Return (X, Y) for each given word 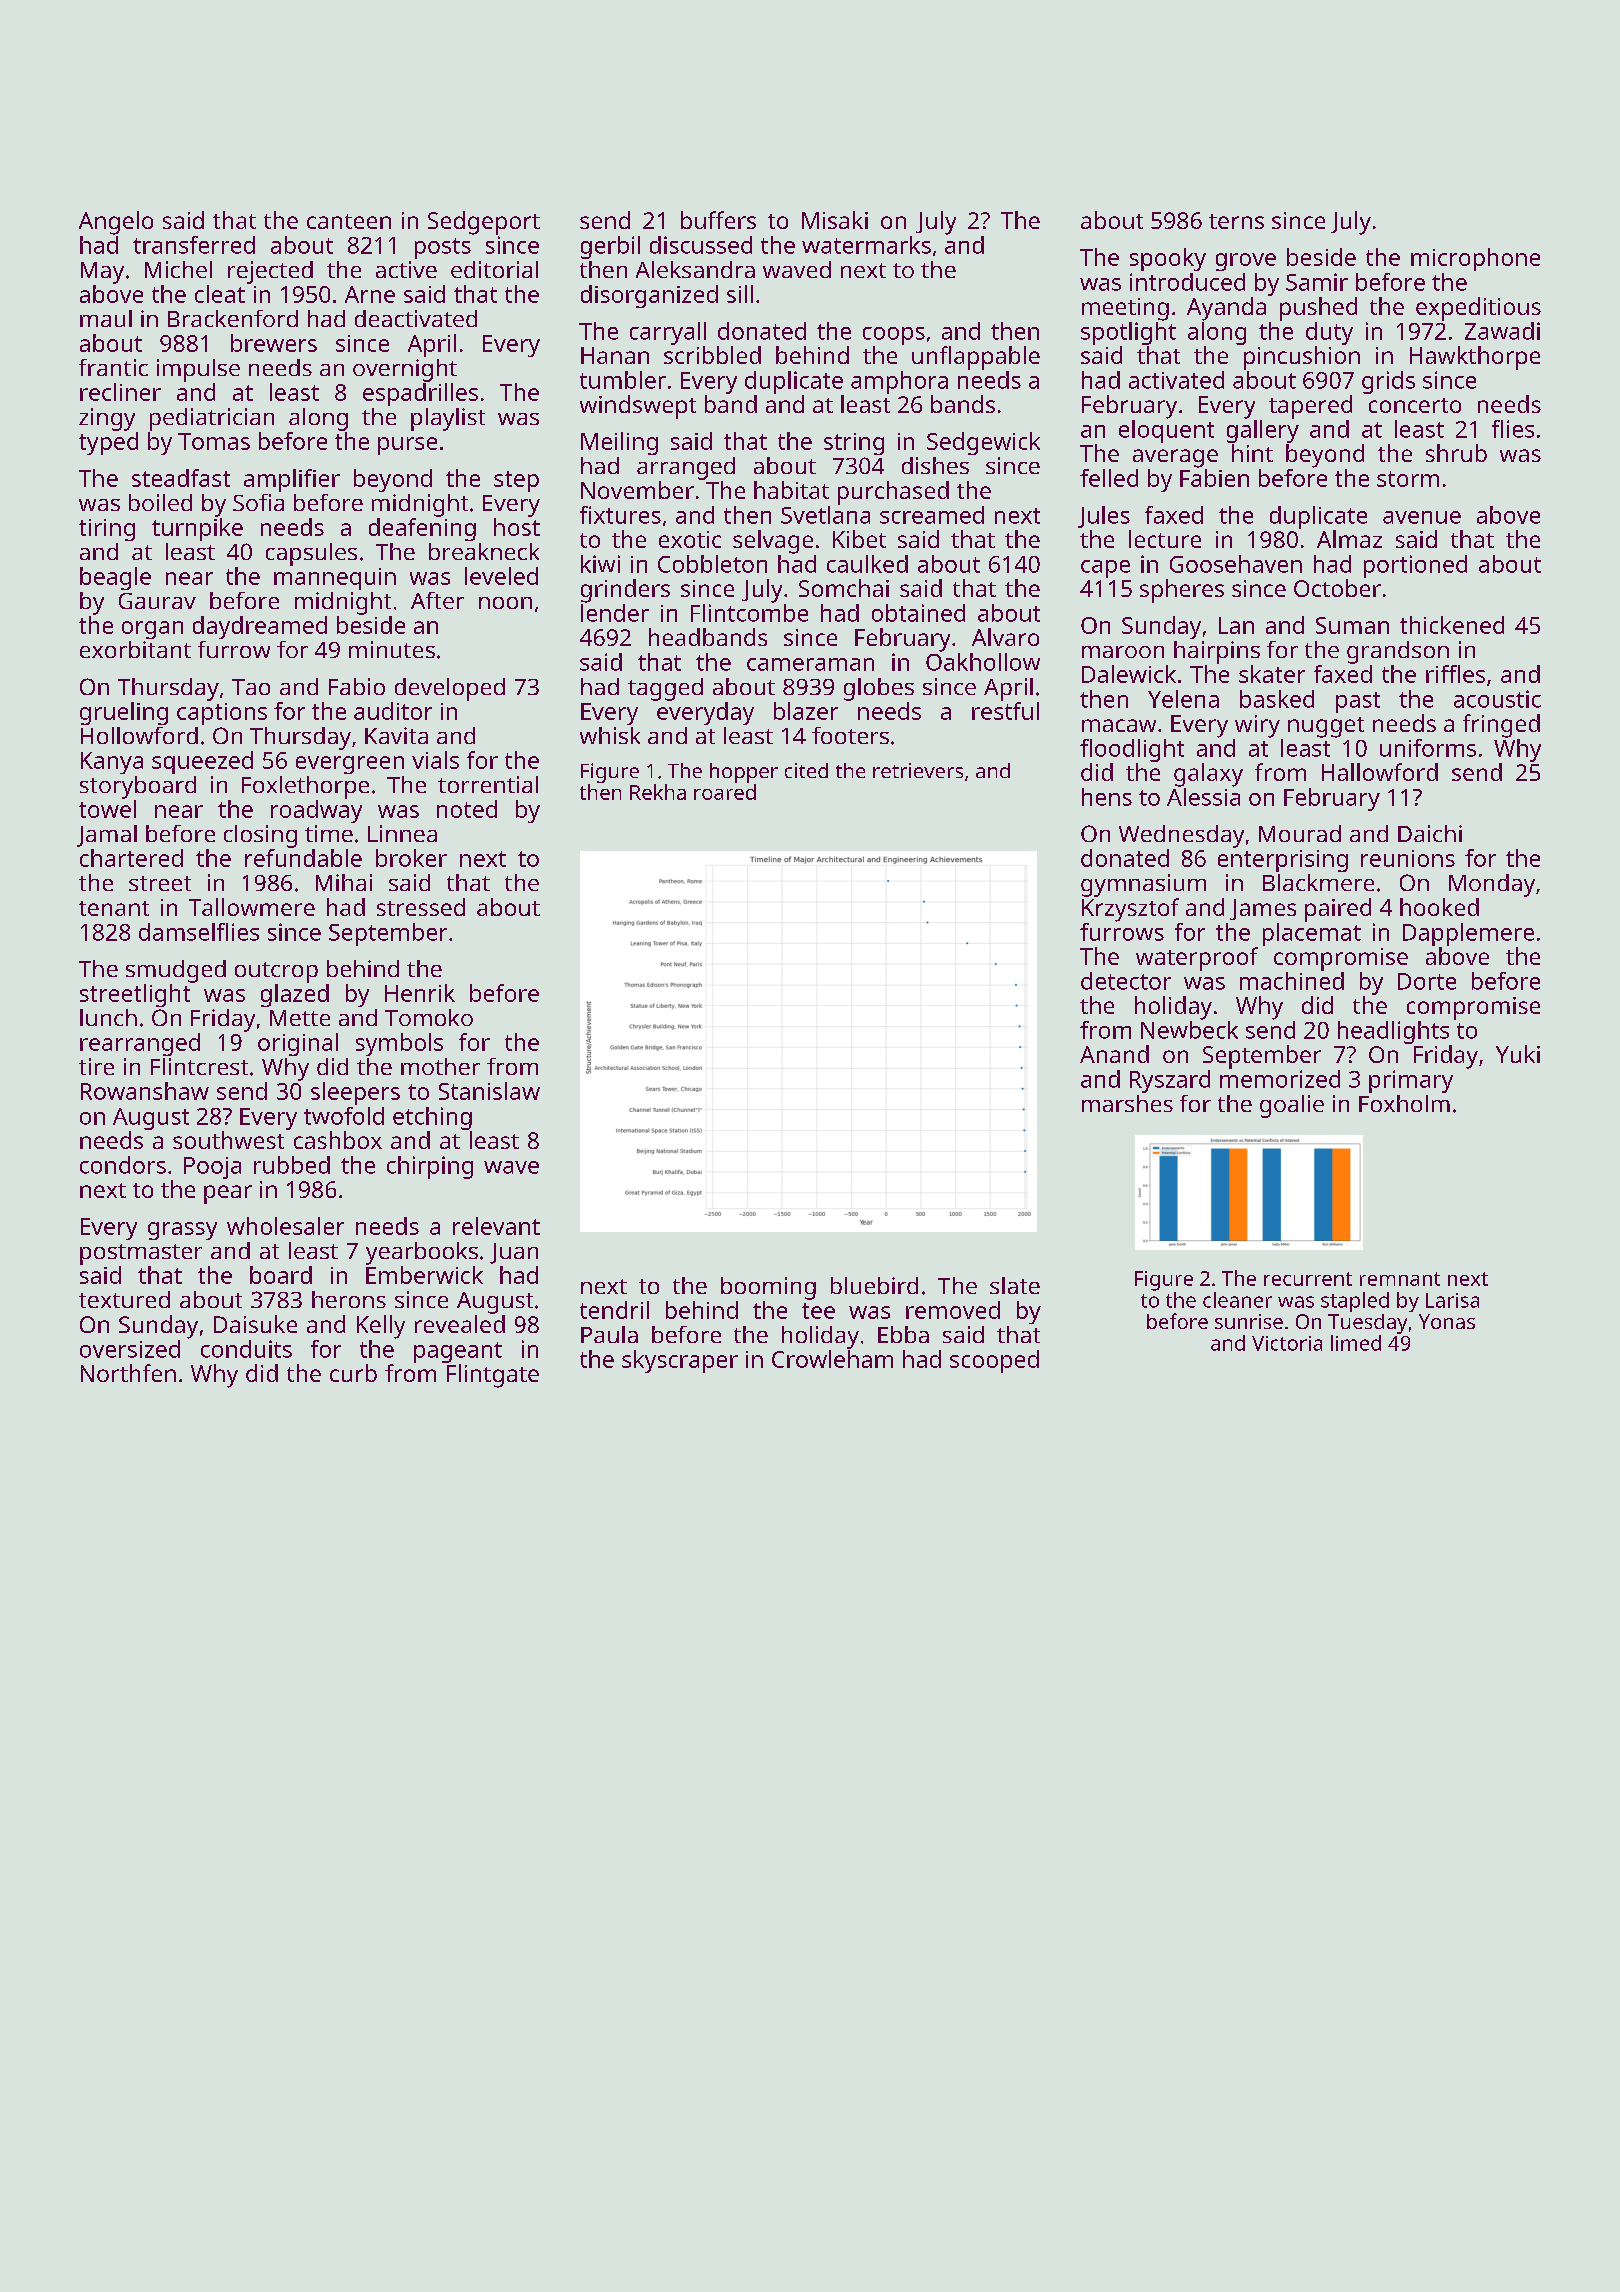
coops (894, 336)
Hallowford (1380, 772)
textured (124, 1299)
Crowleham (832, 1359)
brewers (274, 343)
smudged (176, 971)
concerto (1415, 405)
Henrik (420, 993)
